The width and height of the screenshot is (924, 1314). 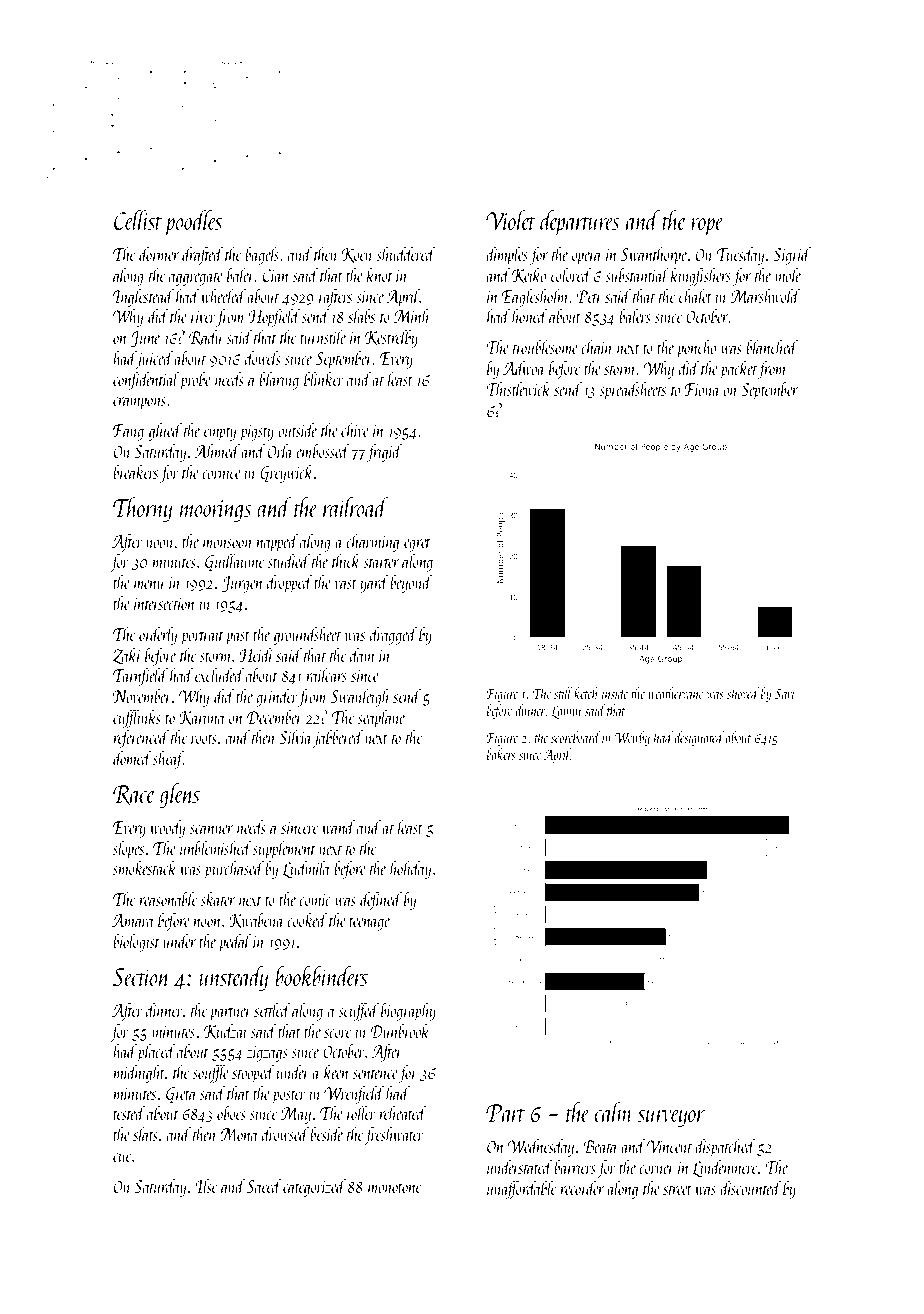 What do you see at coordinates (338, 827) in the screenshot?
I see `wand` at bounding box center [338, 827].
